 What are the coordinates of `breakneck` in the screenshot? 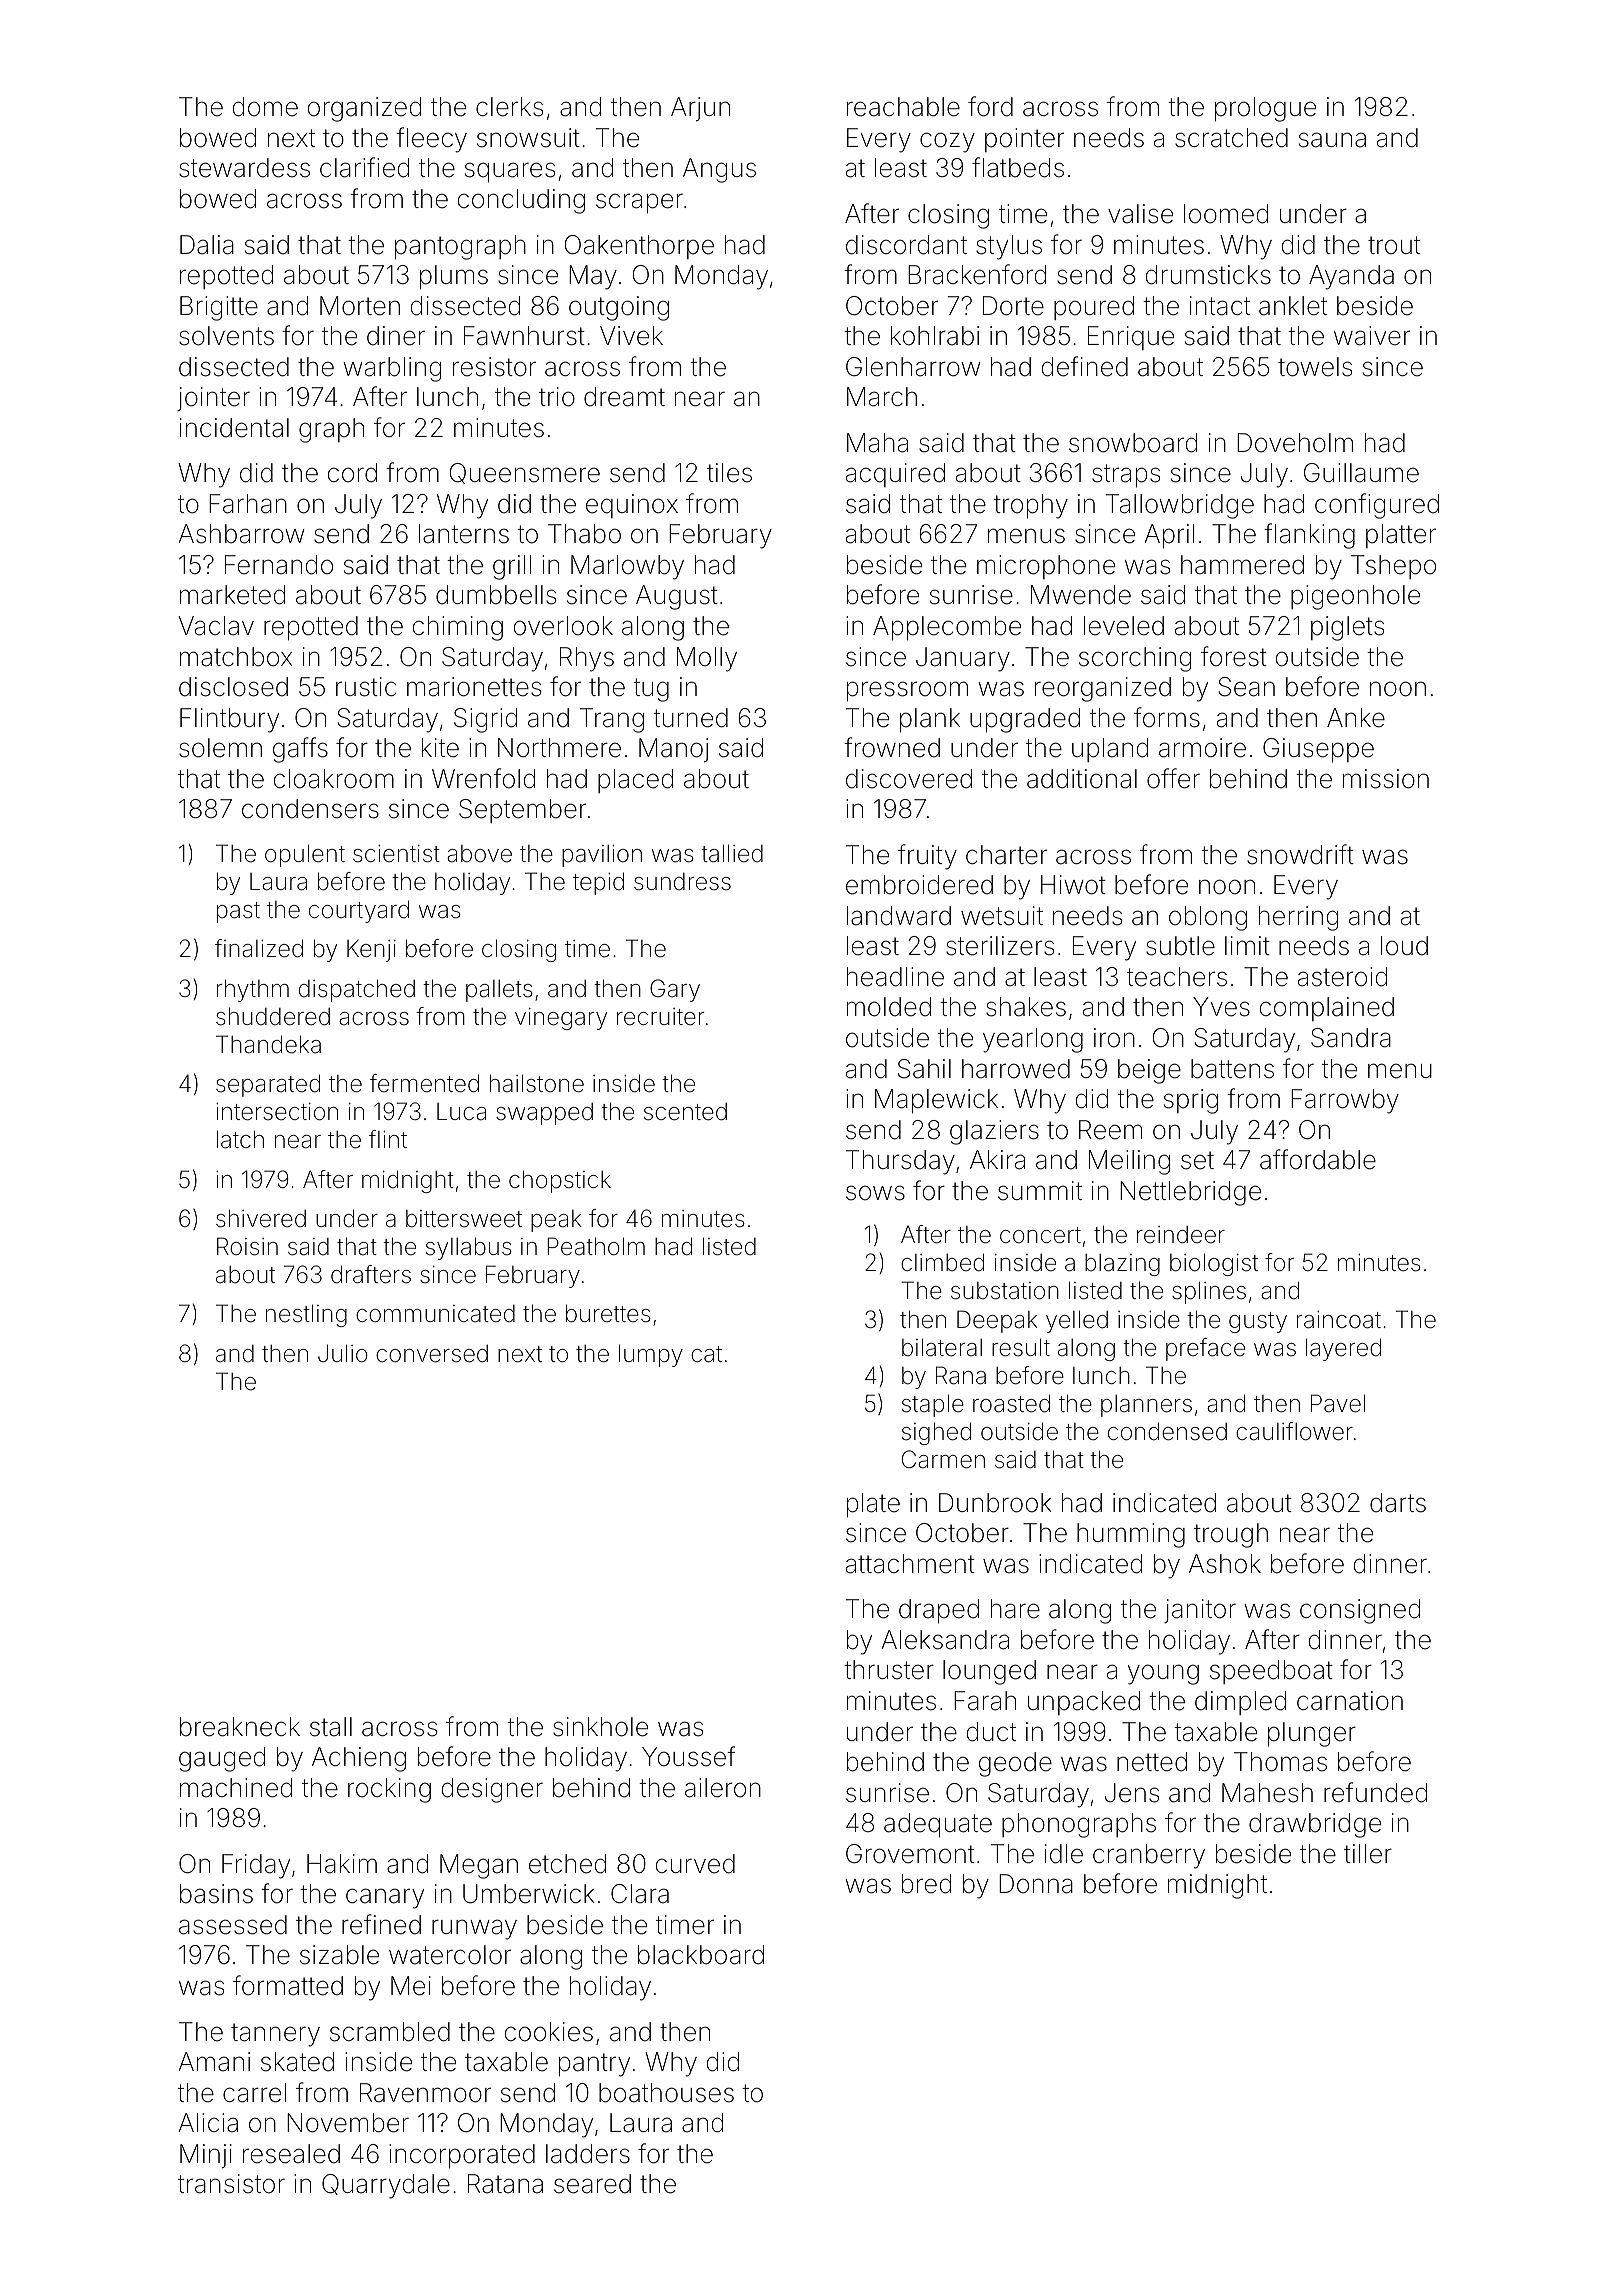 It's located at (240, 1727).
